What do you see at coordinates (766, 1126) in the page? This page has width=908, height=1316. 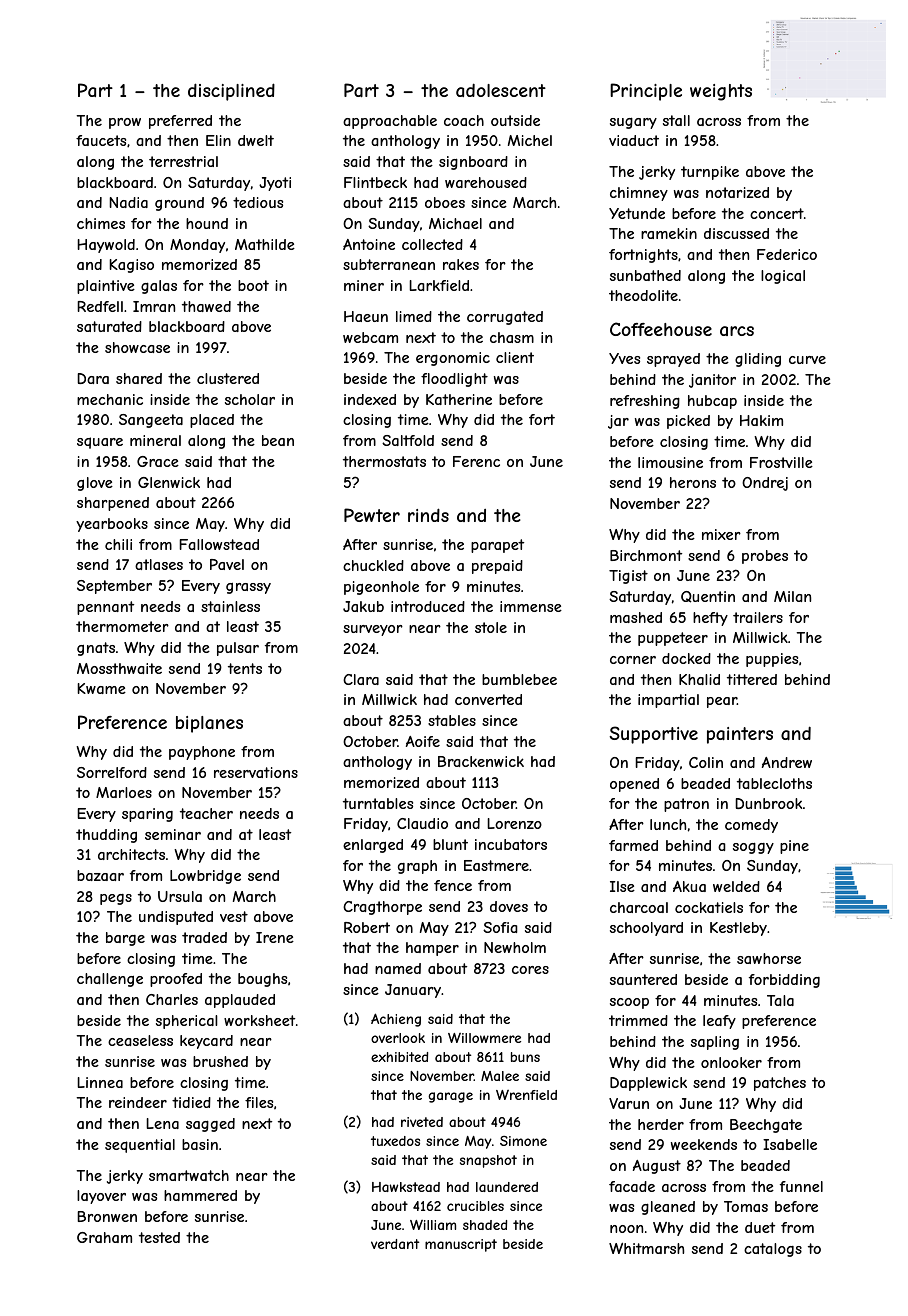 I see `Beechgate` at bounding box center [766, 1126].
